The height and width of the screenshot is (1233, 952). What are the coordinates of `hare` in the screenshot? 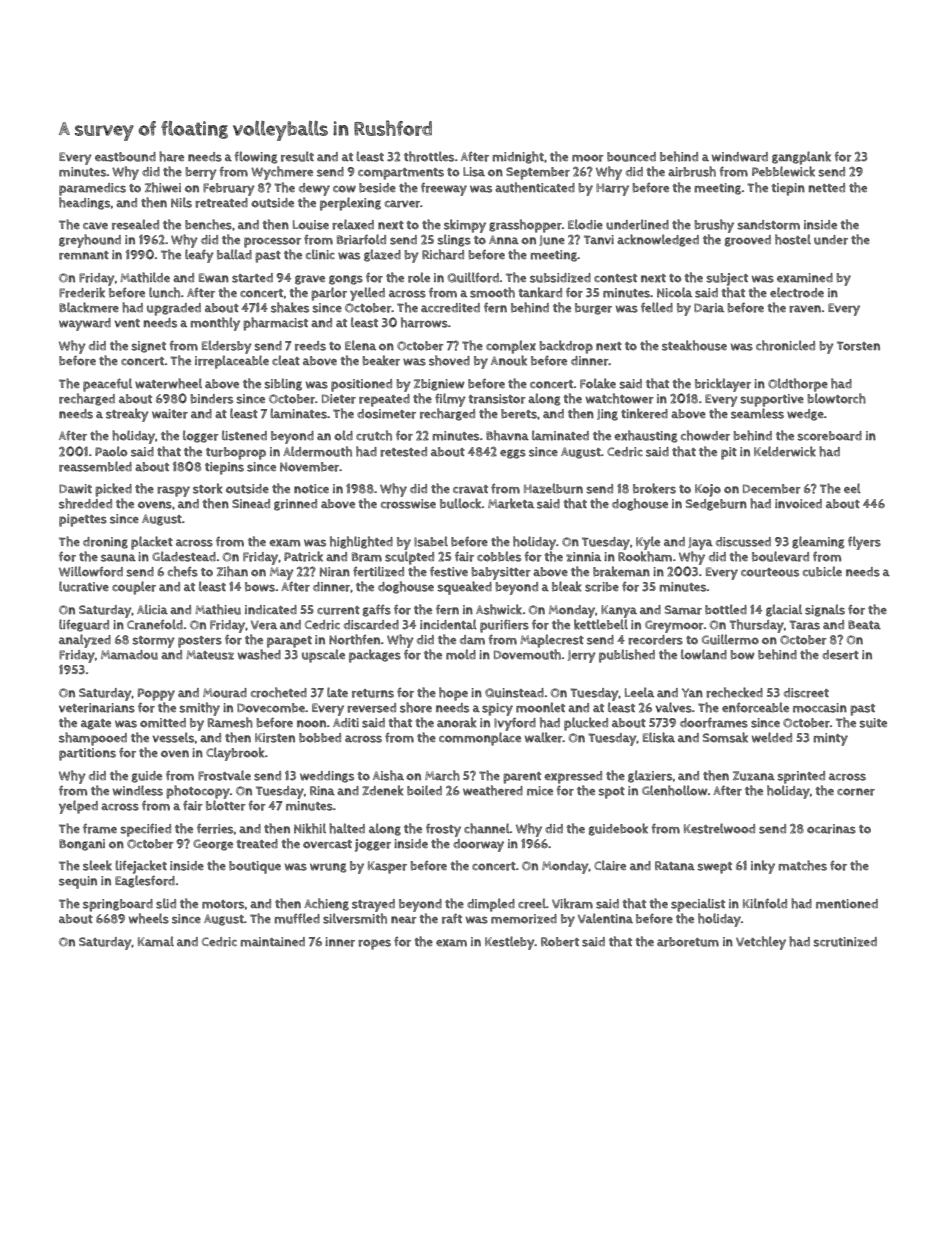 It's located at (171, 156).
